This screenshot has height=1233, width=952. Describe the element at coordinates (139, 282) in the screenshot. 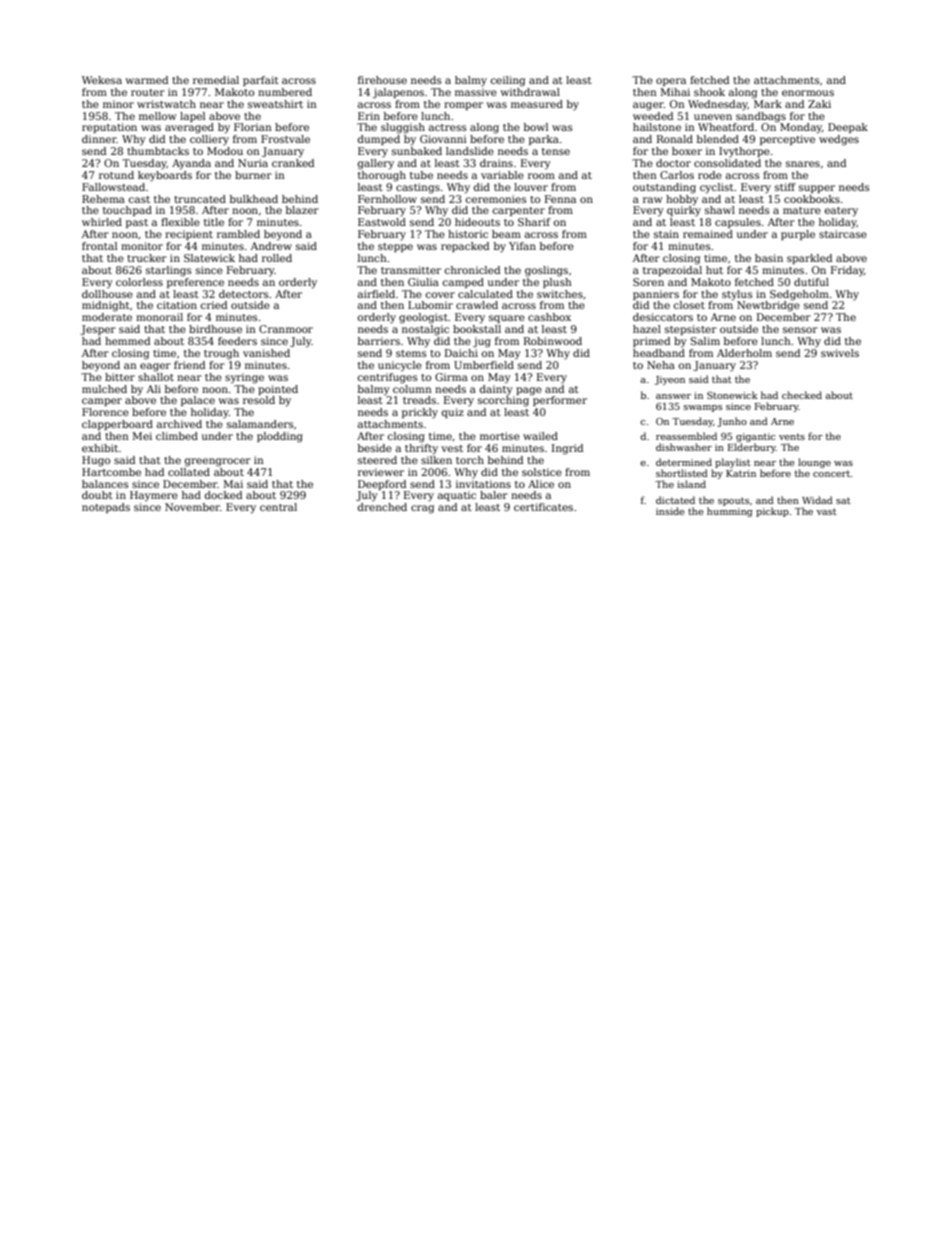

I see `colorless` at that location.
